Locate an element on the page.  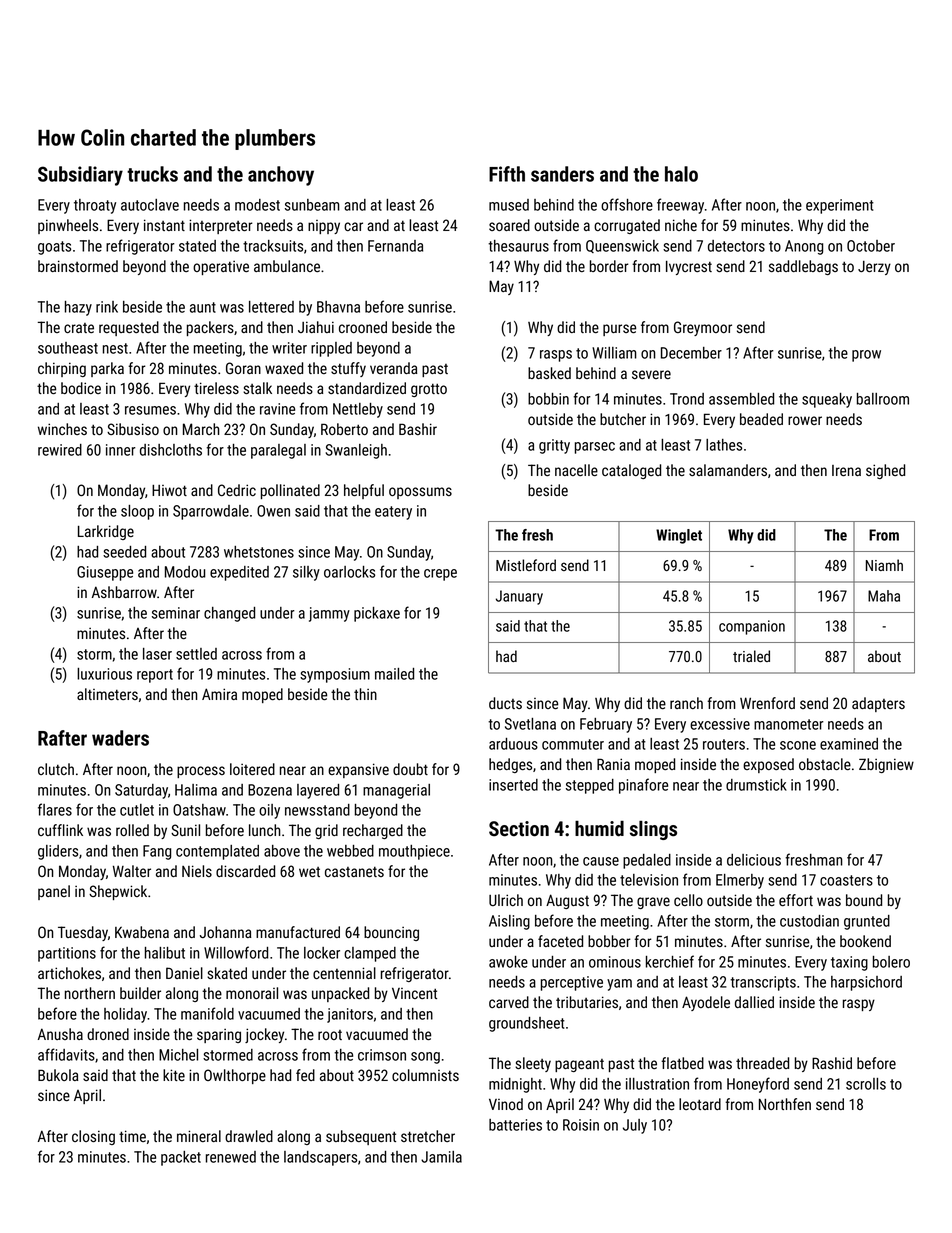
trucks is located at coordinates (152, 174).
